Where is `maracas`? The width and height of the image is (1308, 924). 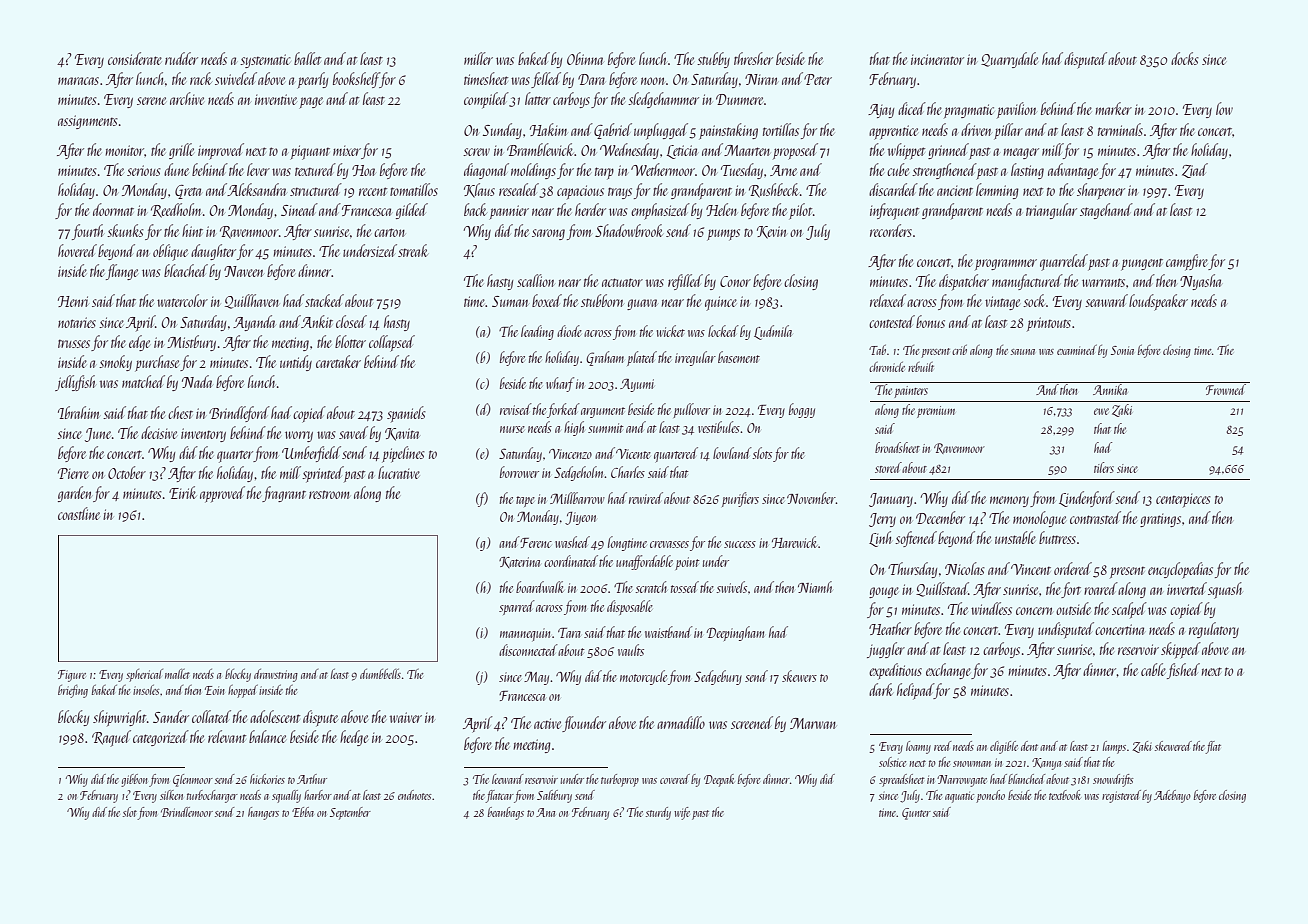 maracas is located at coordinates (78, 81).
